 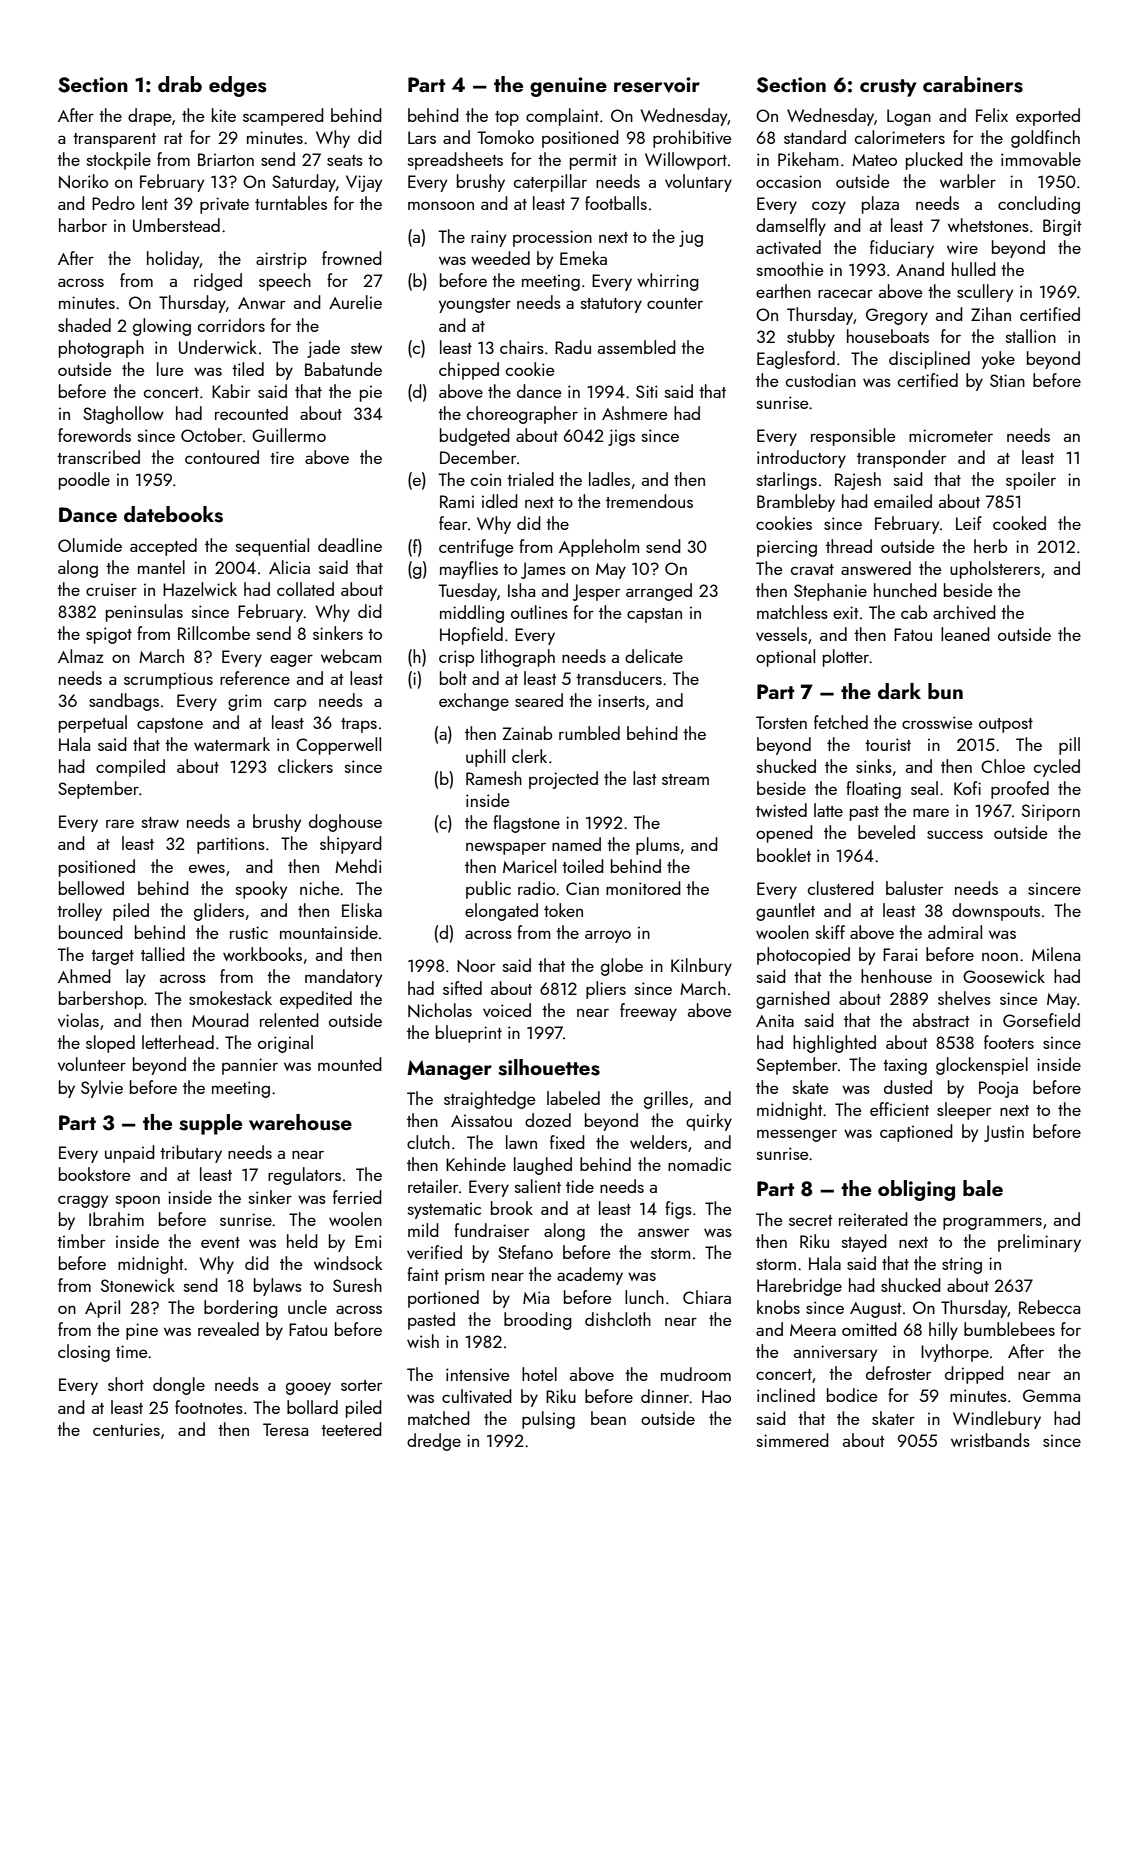 I want to click on tire, so click(x=282, y=457).
